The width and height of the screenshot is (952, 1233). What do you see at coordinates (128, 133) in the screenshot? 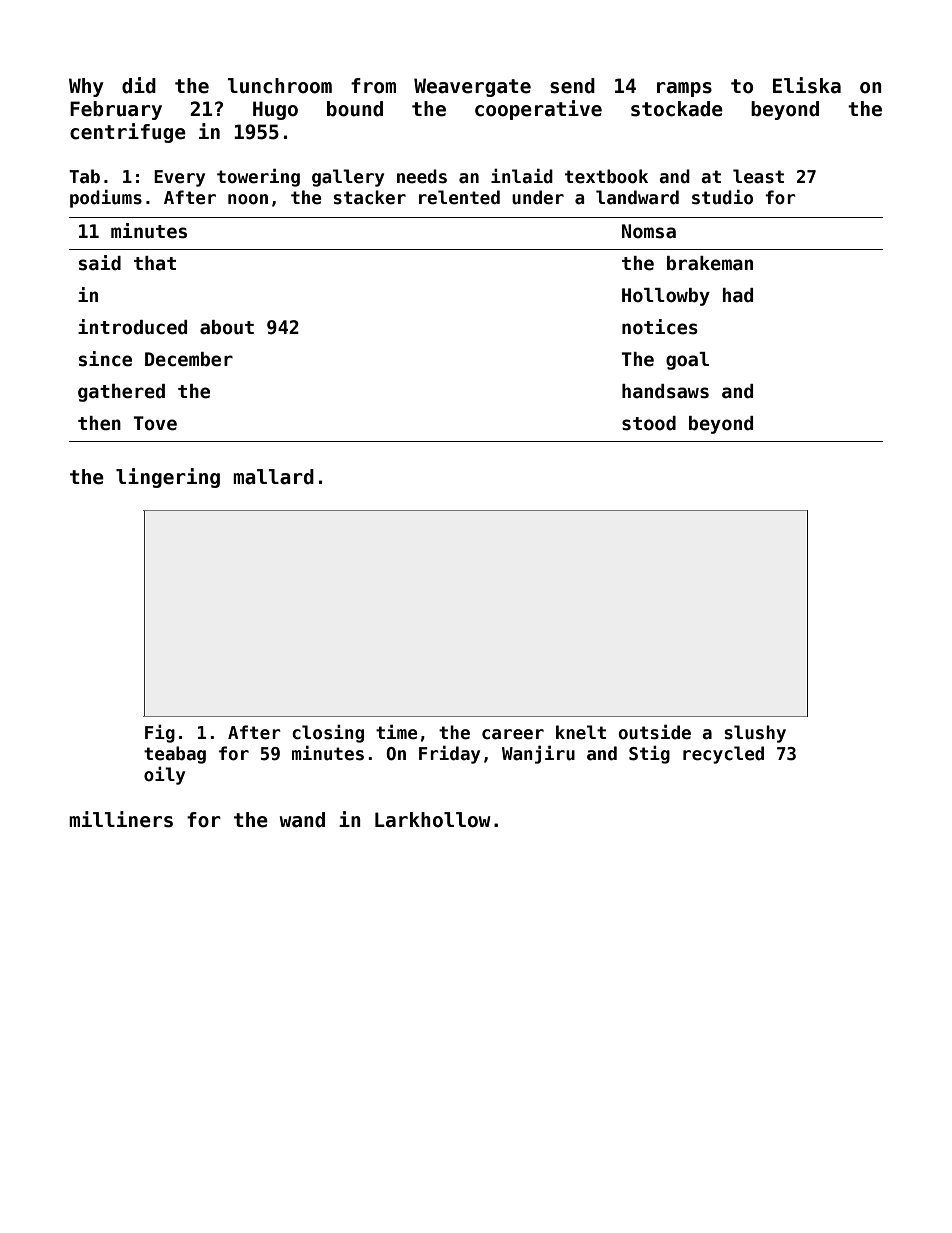
I see `centrifuge` at bounding box center [128, 133].
